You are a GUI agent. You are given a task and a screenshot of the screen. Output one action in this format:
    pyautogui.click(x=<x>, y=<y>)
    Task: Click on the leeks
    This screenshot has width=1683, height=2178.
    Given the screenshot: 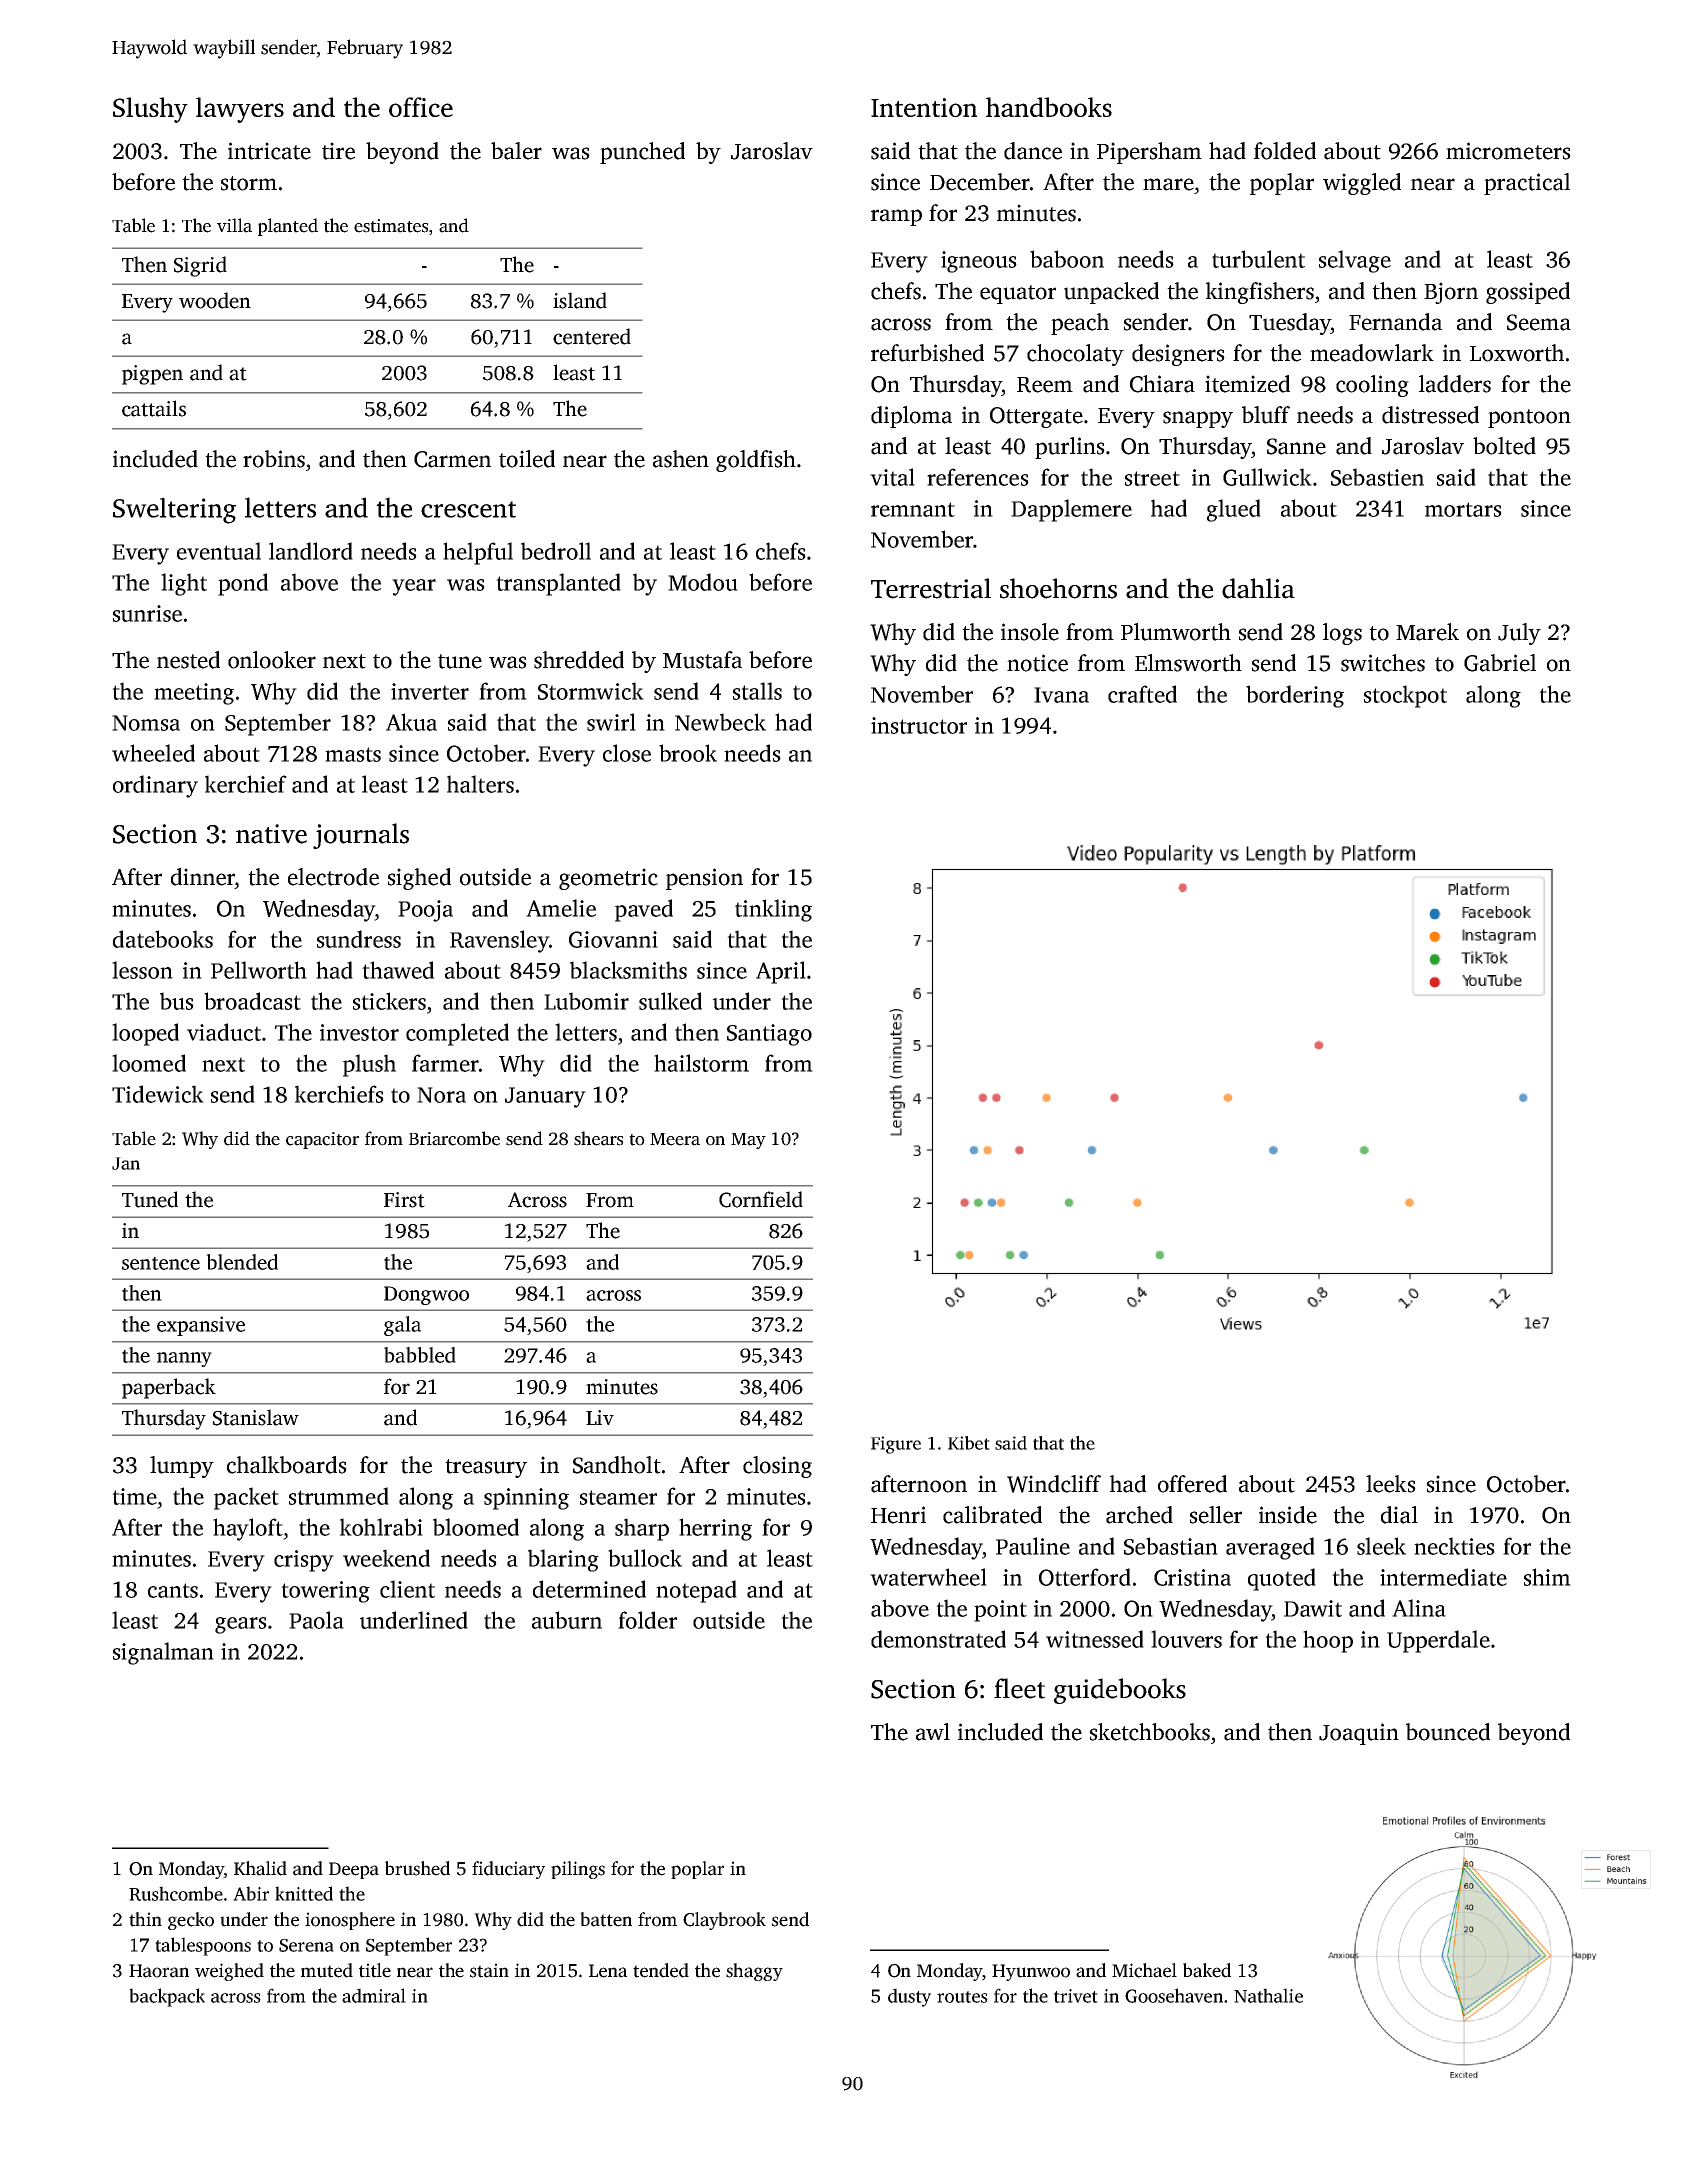 What is the action you would take?
    pyautogui.click(x=1391, y=1484)
